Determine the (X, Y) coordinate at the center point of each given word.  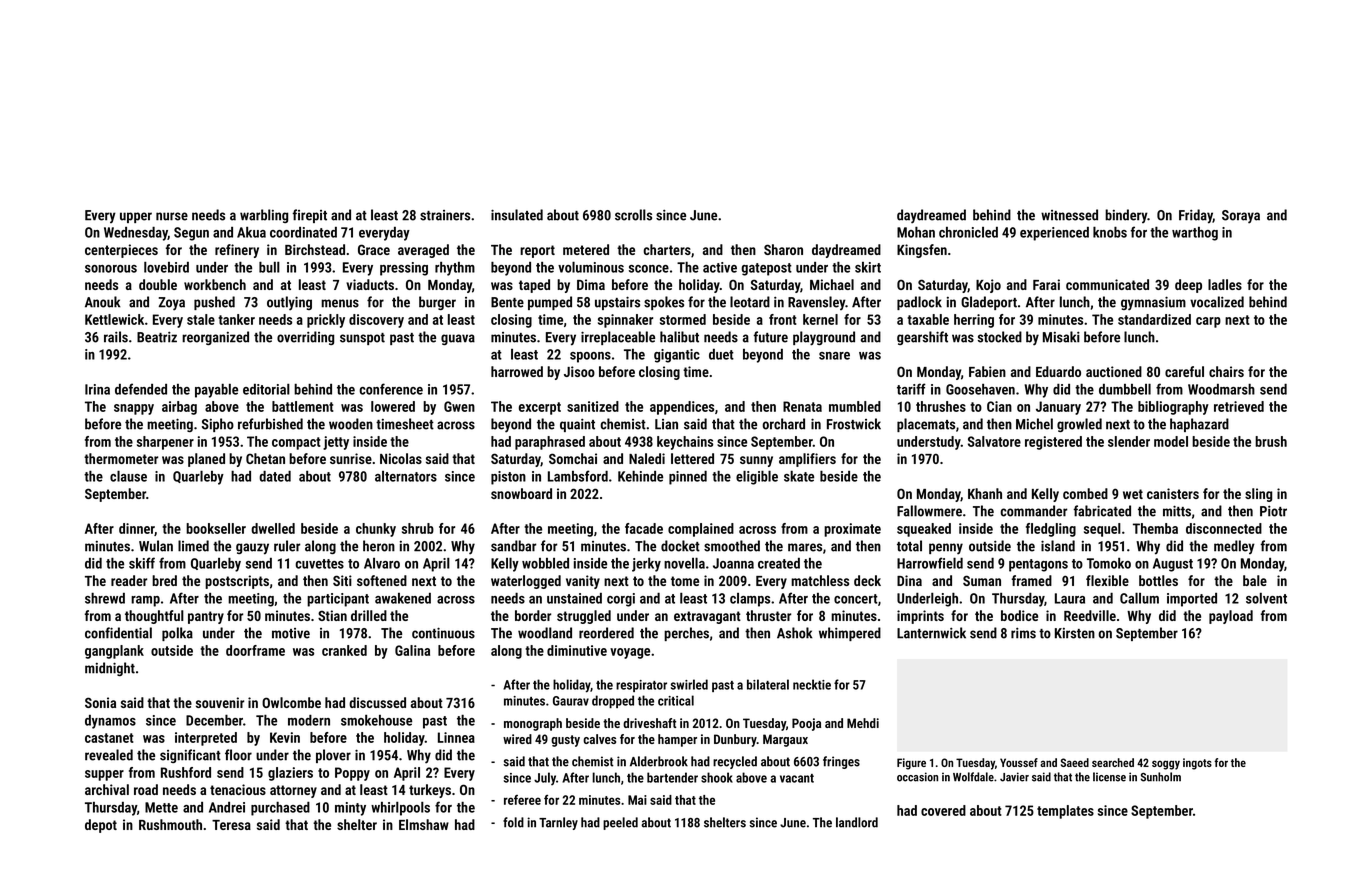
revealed (109, 755)
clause (128, 476)
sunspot (362, 339)
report (537, 251)
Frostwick (854, 424)
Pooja (806, 724)
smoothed (732, 546)
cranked (344, 650)
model (1171, 441)
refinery (237, 251)
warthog (1195, 234)
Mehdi (863, 723)
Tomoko (1109, 563)
